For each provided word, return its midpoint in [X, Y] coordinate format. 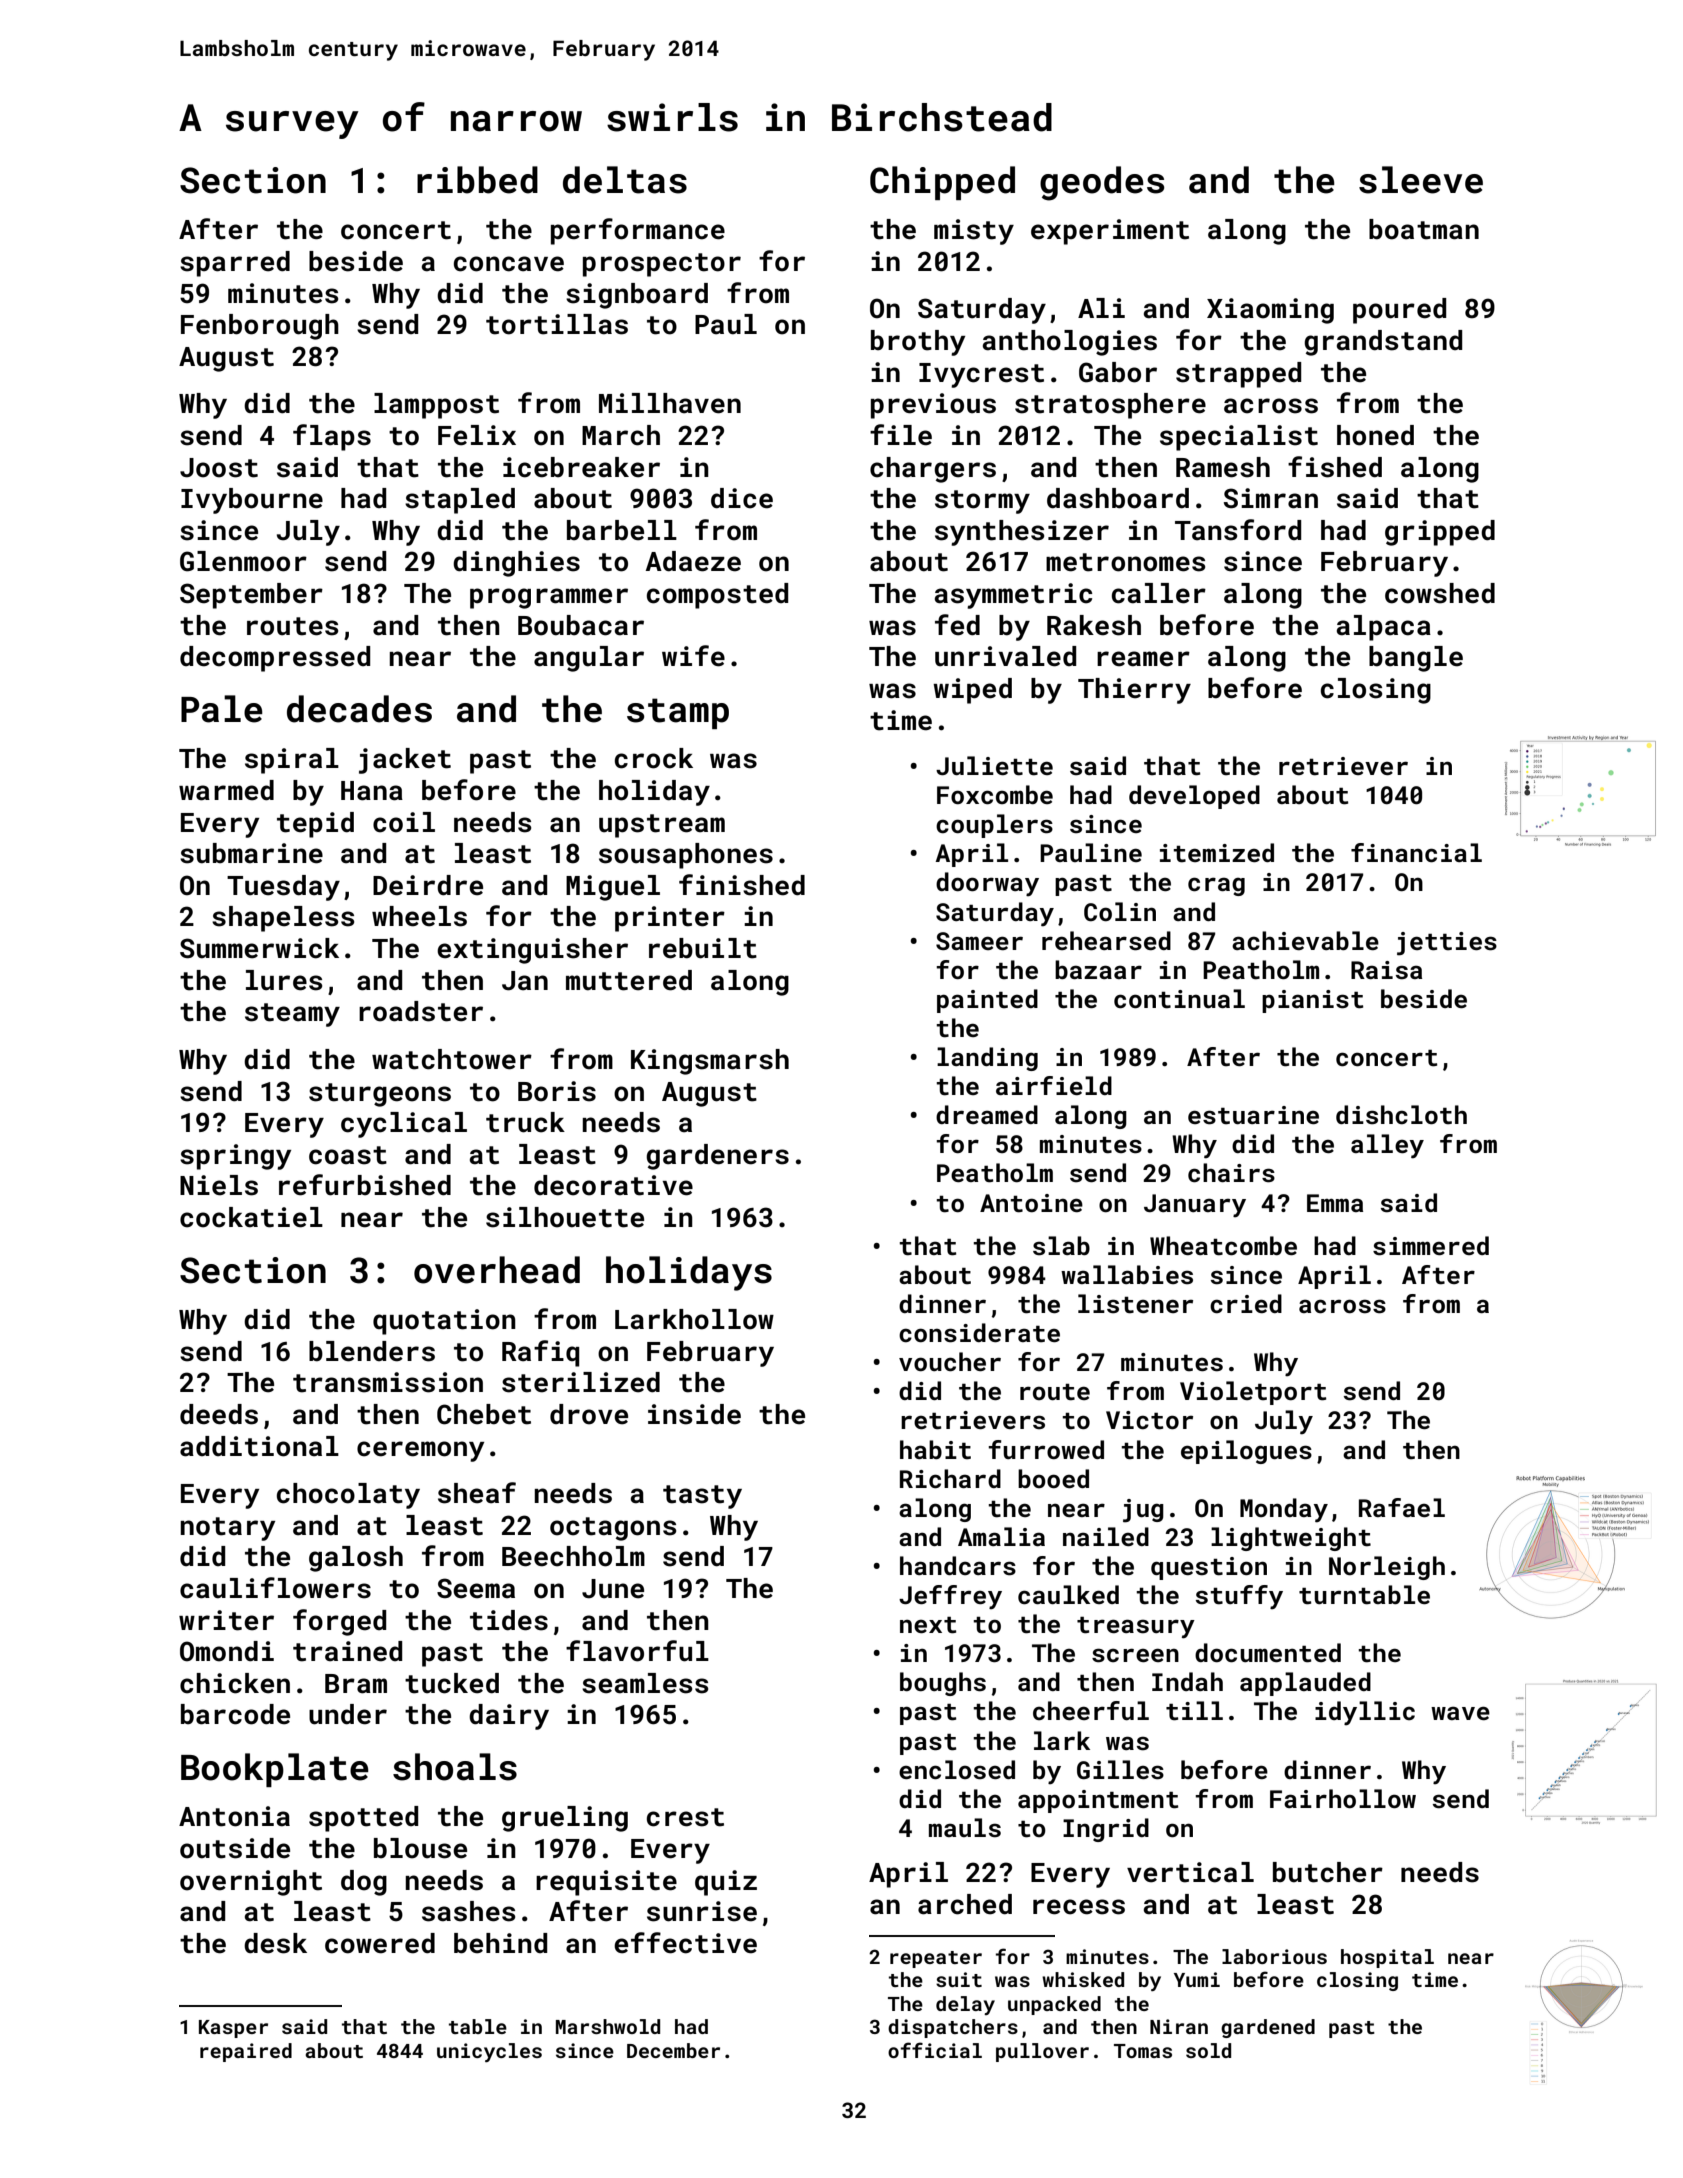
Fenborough [260, 327]
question [1209, 1568]
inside [694, 1414]
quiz [726, 1883]
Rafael [1402, 1507]
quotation [444, 1322]
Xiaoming [1270, 311]
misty [974, 232]
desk [275, 1943]
